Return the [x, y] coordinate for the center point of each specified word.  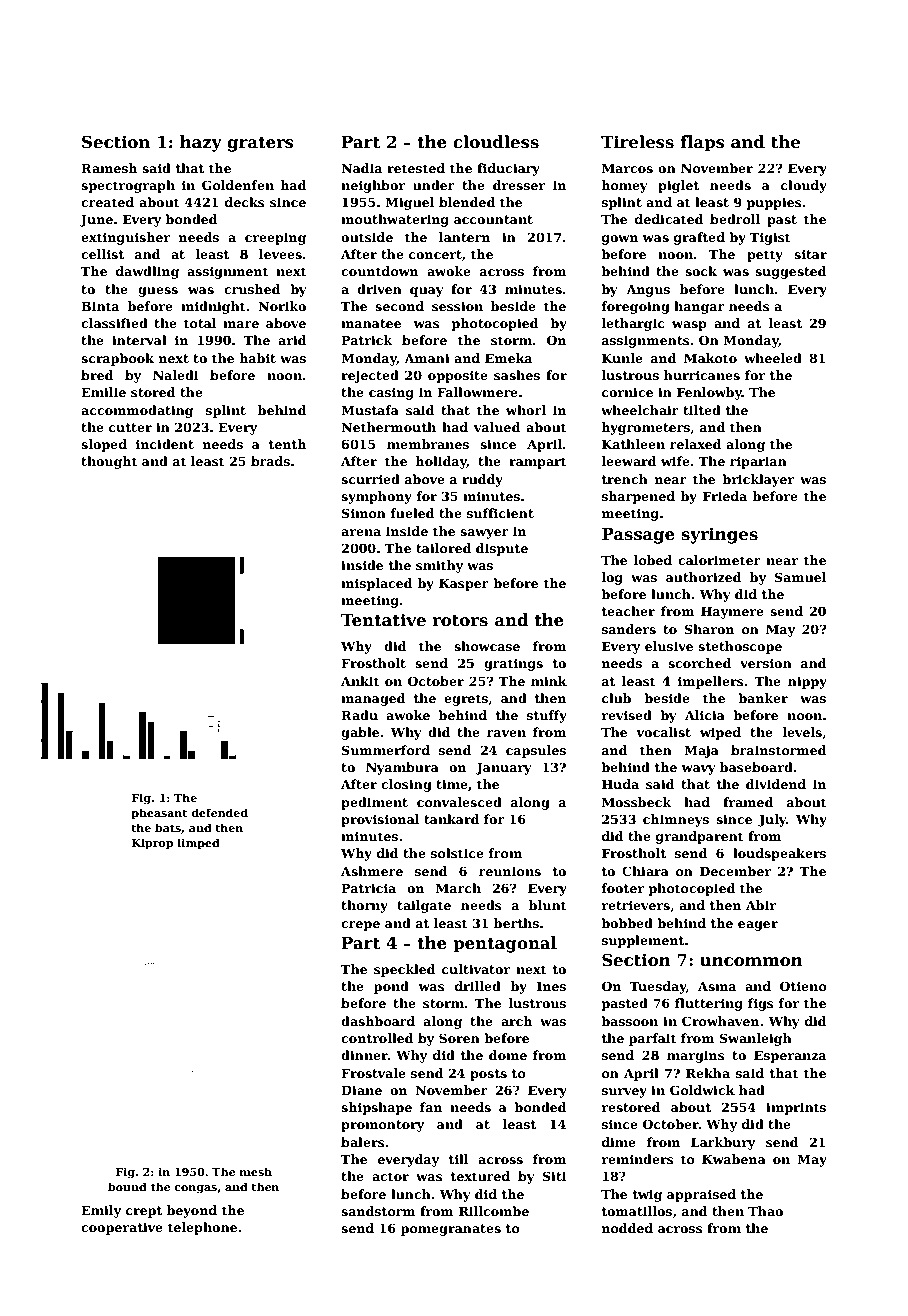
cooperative [122, 1228]
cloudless [496, 142]
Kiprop [152, 844]
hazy [201, 143]
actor [390, 1176]
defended [219, 812]
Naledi [175, 375]
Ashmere [372, 871]
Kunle [622, 358]
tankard [451, 819]
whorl [526, 410]
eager [758, 926]
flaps [702, 143]
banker [763, 698]
